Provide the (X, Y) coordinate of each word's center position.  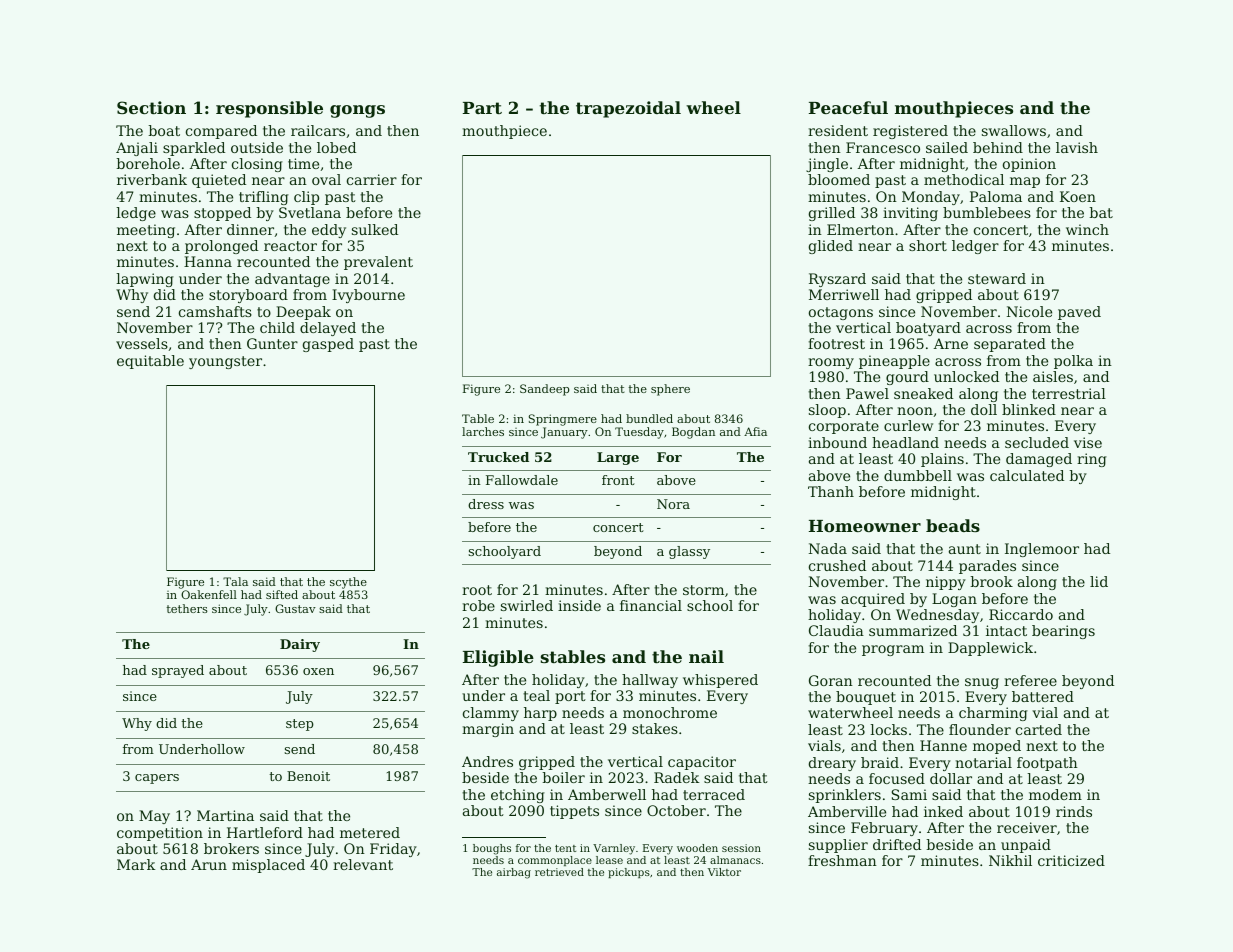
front (618, 480)
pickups (629, 873)
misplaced (268, 866)
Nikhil (1010, 860)
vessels (142, 343)
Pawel (867, 393)
